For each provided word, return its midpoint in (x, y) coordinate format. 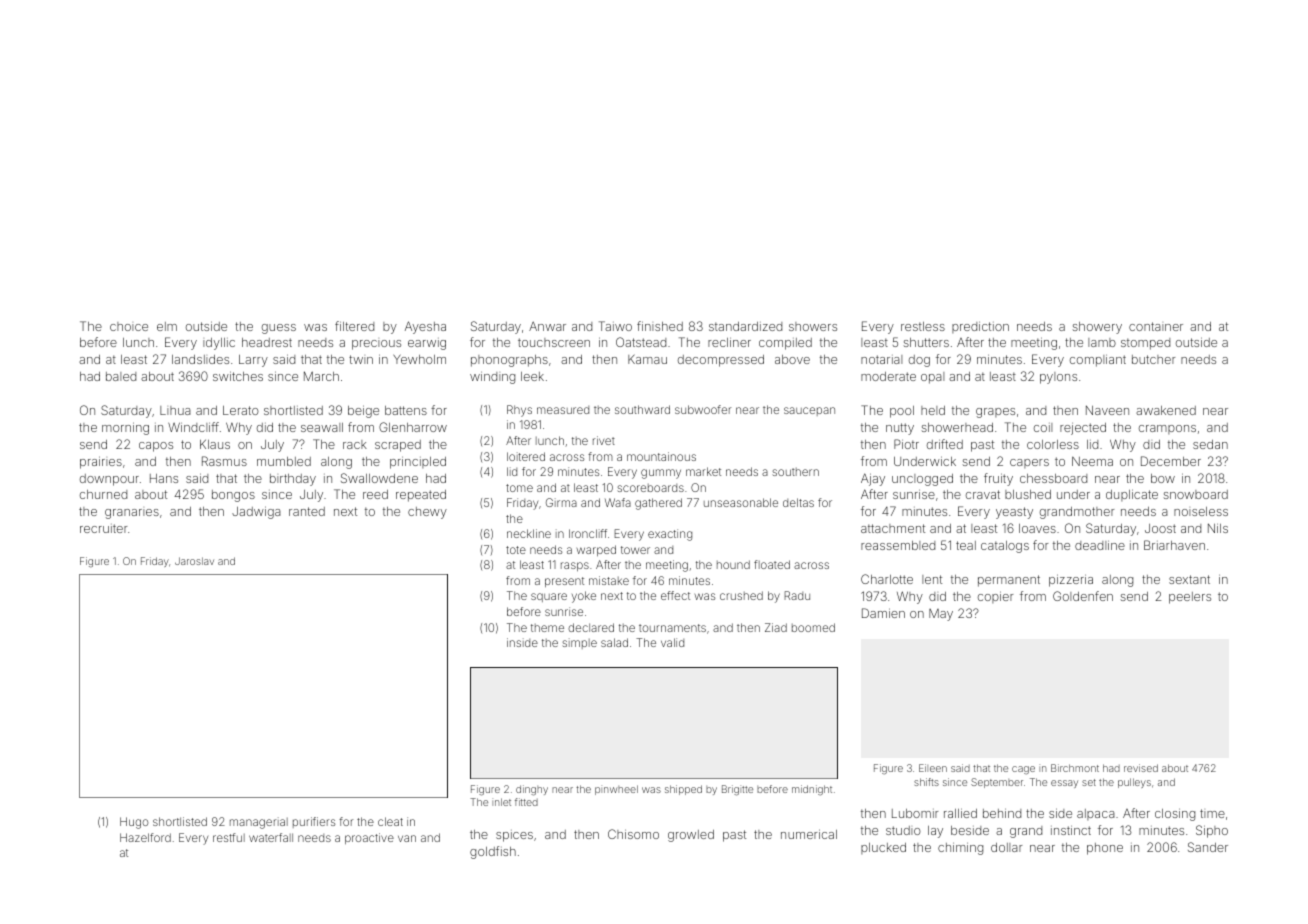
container (1156, 326)
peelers (1190, 598)
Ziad (776, 627)
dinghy (532, 790)
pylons (1058, 378)
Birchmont (1075, 768)
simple (579, 643)
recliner (729, 342)
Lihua (175, 410)
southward (642, 409)
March (321, 376)
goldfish (493, 852)
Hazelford (145, 837)
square (549, 597)
